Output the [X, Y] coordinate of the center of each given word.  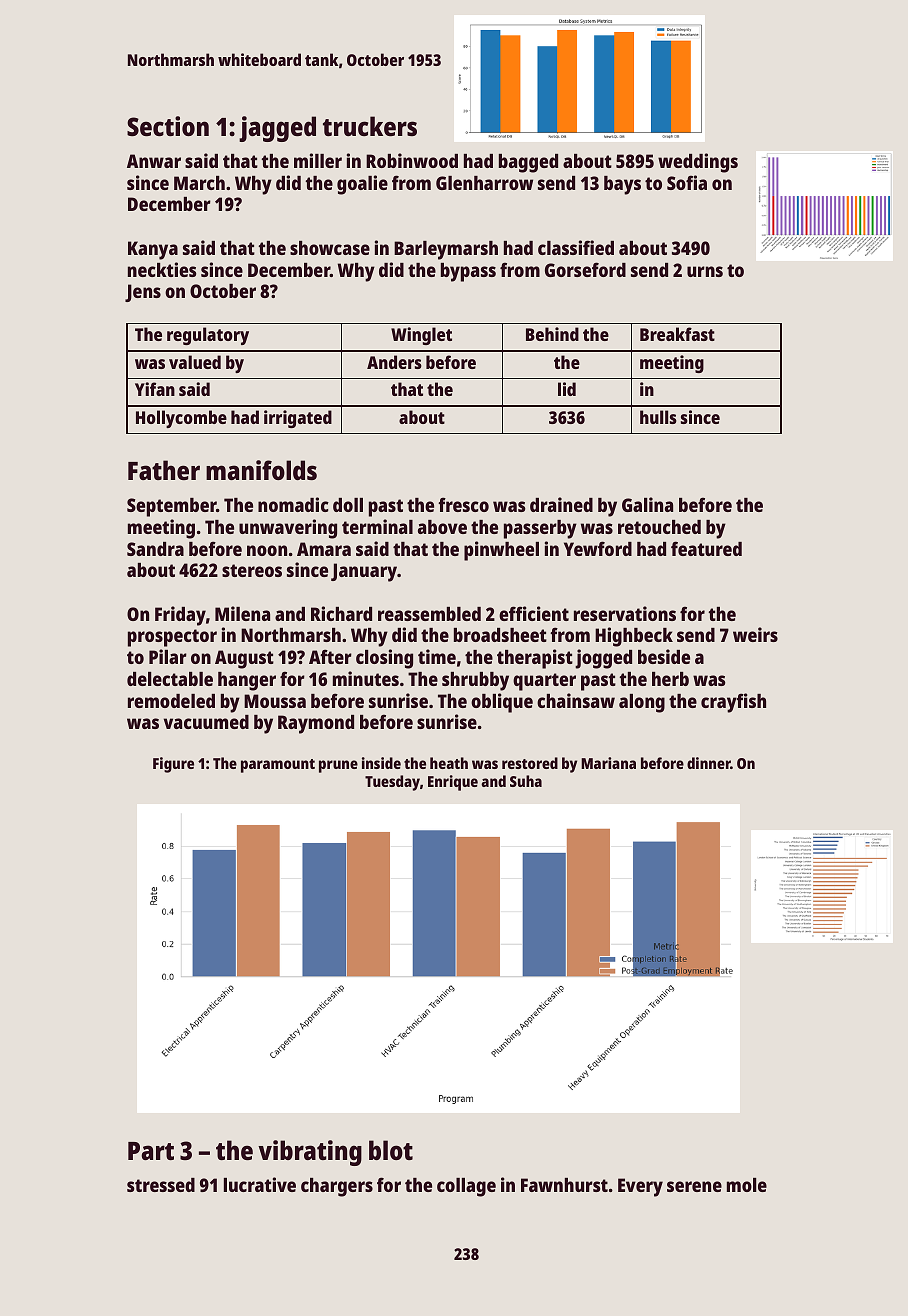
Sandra [155, 549]
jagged [277, 129]
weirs [755, 634]
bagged [528, 163]
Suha [526, 781]
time [437, 656]
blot [391, 1150]
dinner [709, 763]
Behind [552, 334]
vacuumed [206, 722]
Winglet [421, 336]
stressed [161, 1185]
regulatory [208, 336]
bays [622, 185]
